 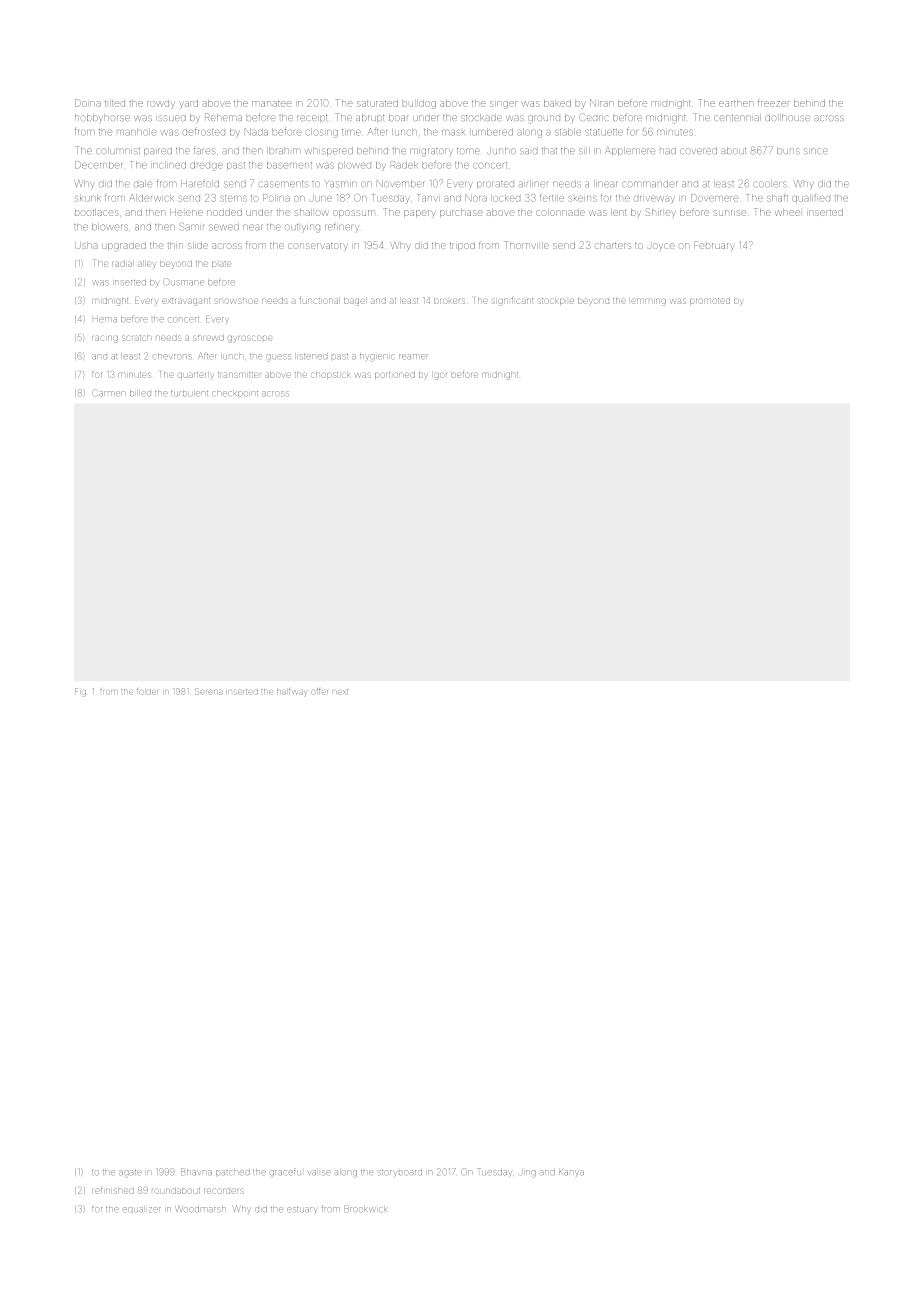 What do you see at coordinates (109, 393) in the image?
I see `Carmen` at bounding box center [109, 393].
